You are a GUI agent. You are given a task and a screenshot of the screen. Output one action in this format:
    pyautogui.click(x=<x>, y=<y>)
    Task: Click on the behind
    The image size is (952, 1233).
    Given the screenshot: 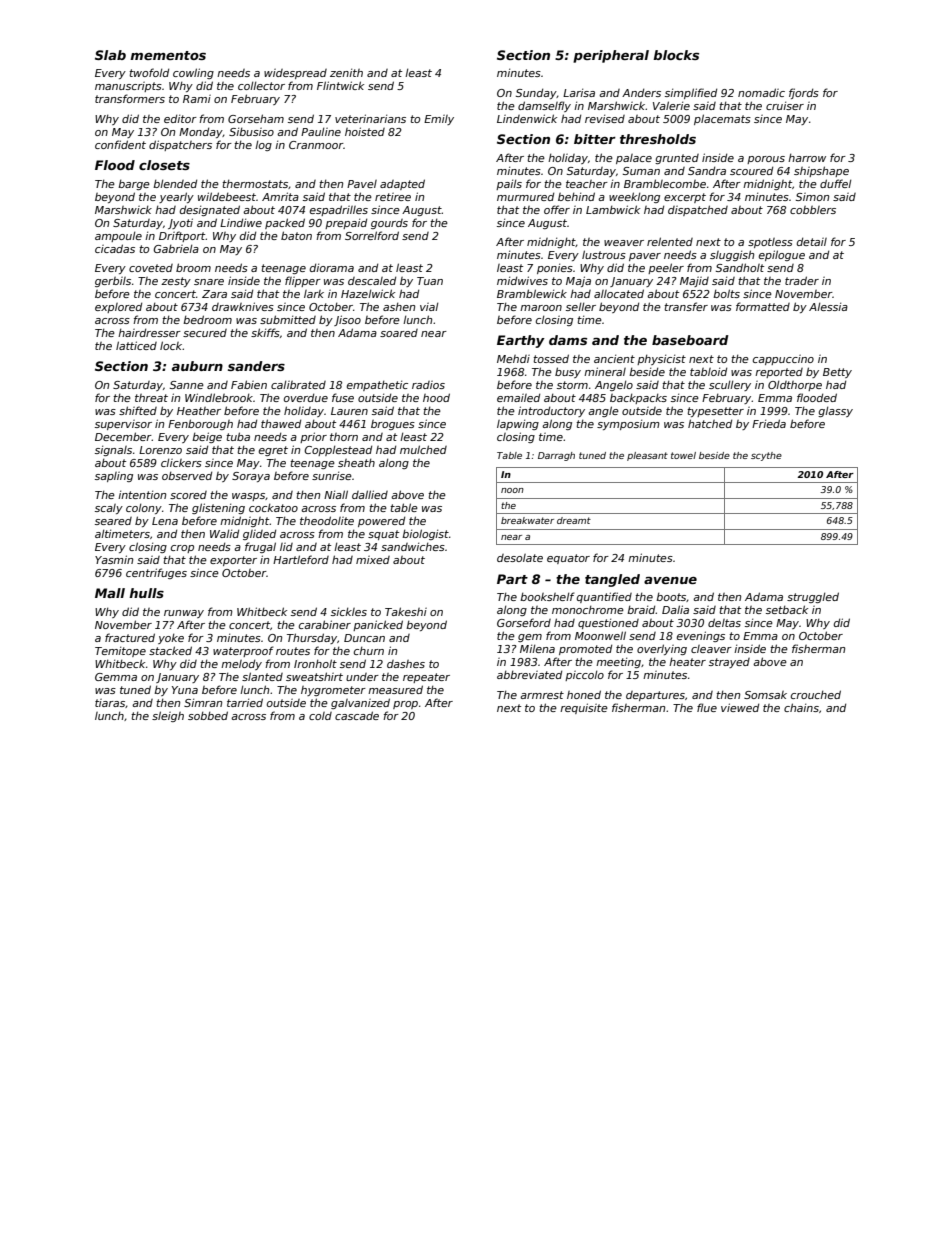 What is the action you would take?
    pyautogui.click(x=576, y=196)
